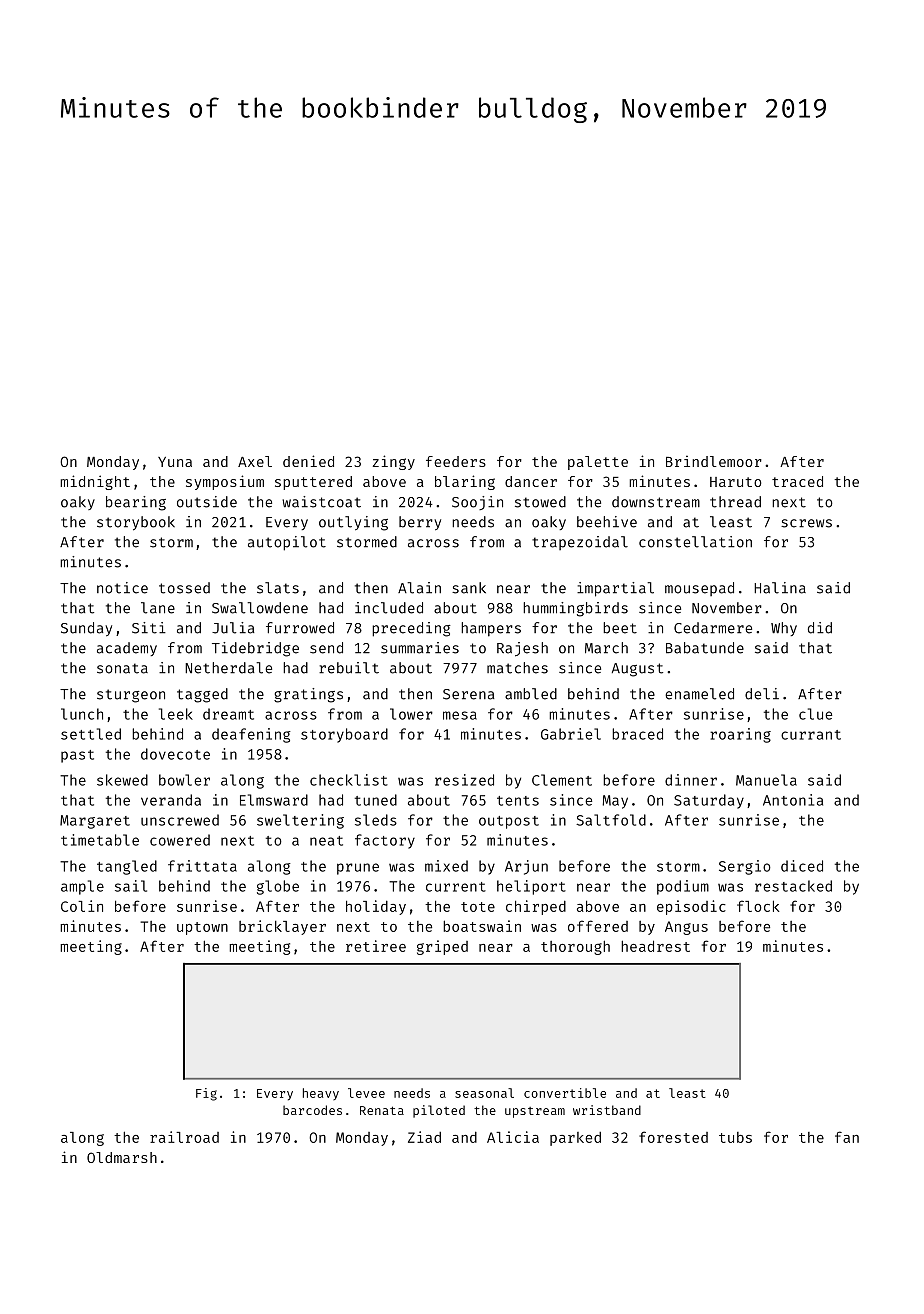  Describe the element at coordinates (206, 1094) in the image. I see `Fig` at that location.
